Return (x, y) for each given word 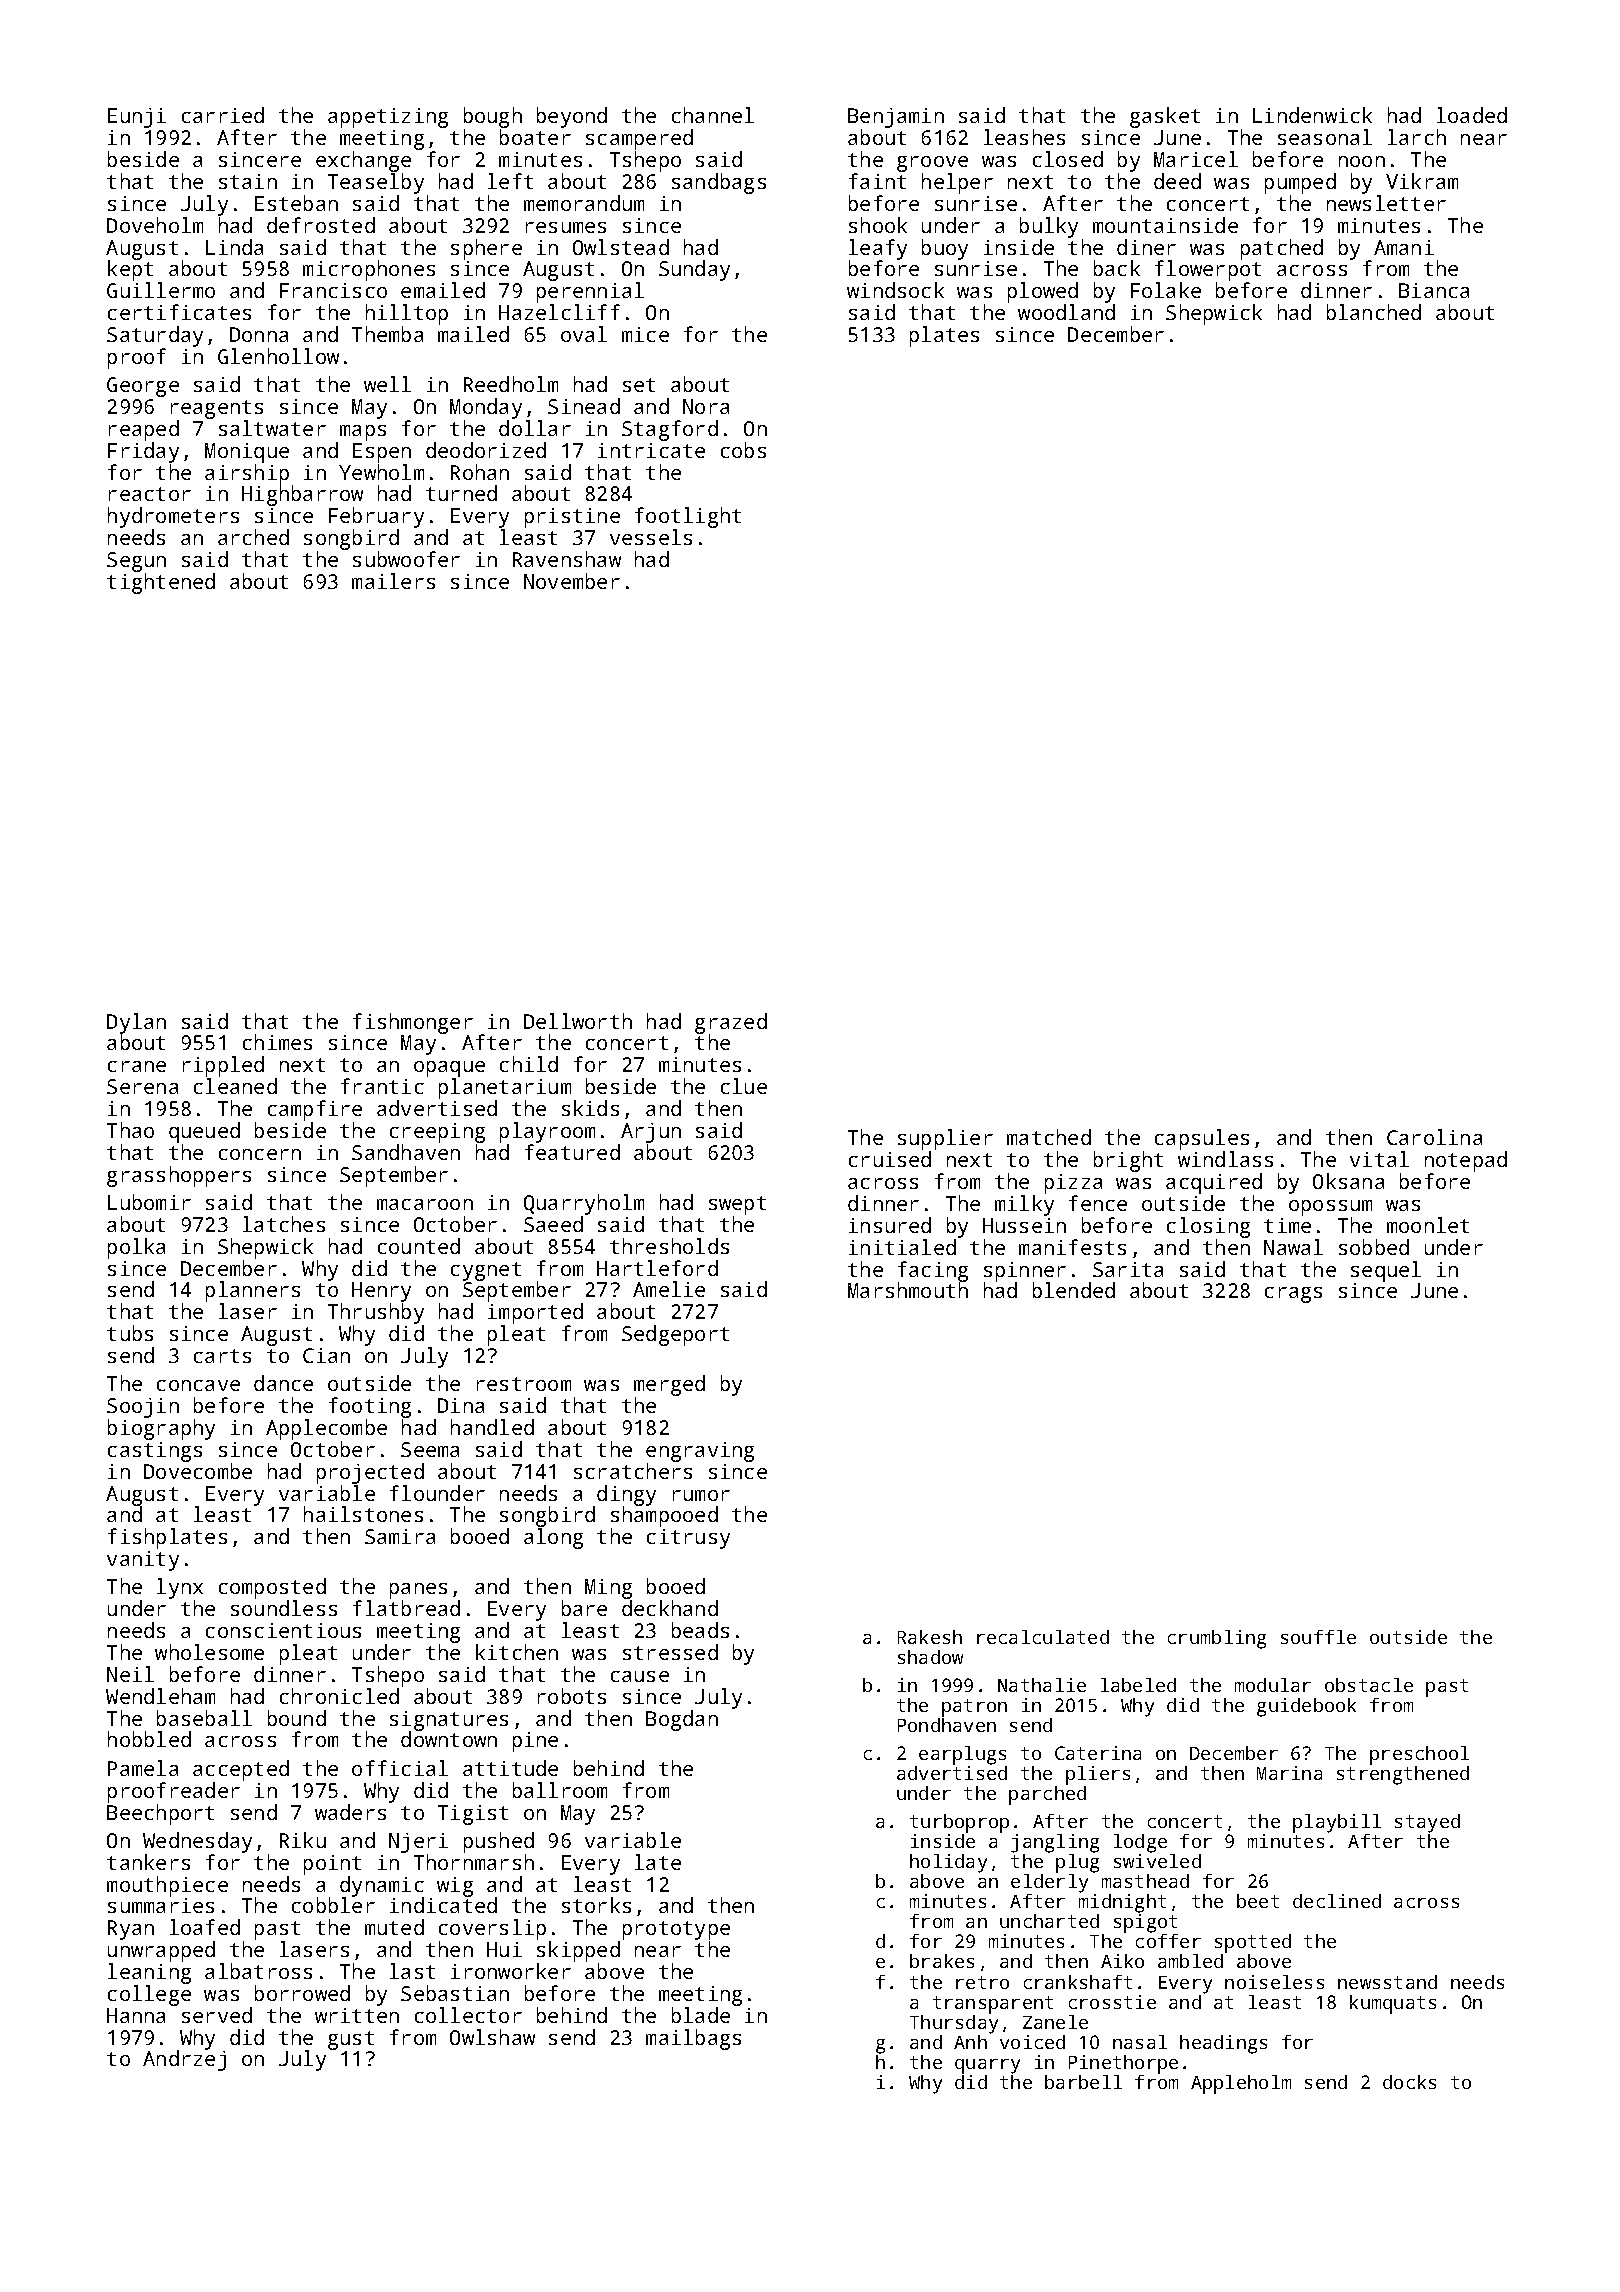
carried (223, 115)
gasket (1165, 117)
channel (713, 115)
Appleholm (1241, 2084)
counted (419, 1246)
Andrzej (184, 2061)
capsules (1202, 1140)
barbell (1083, 2082)
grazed (731, 1024)
